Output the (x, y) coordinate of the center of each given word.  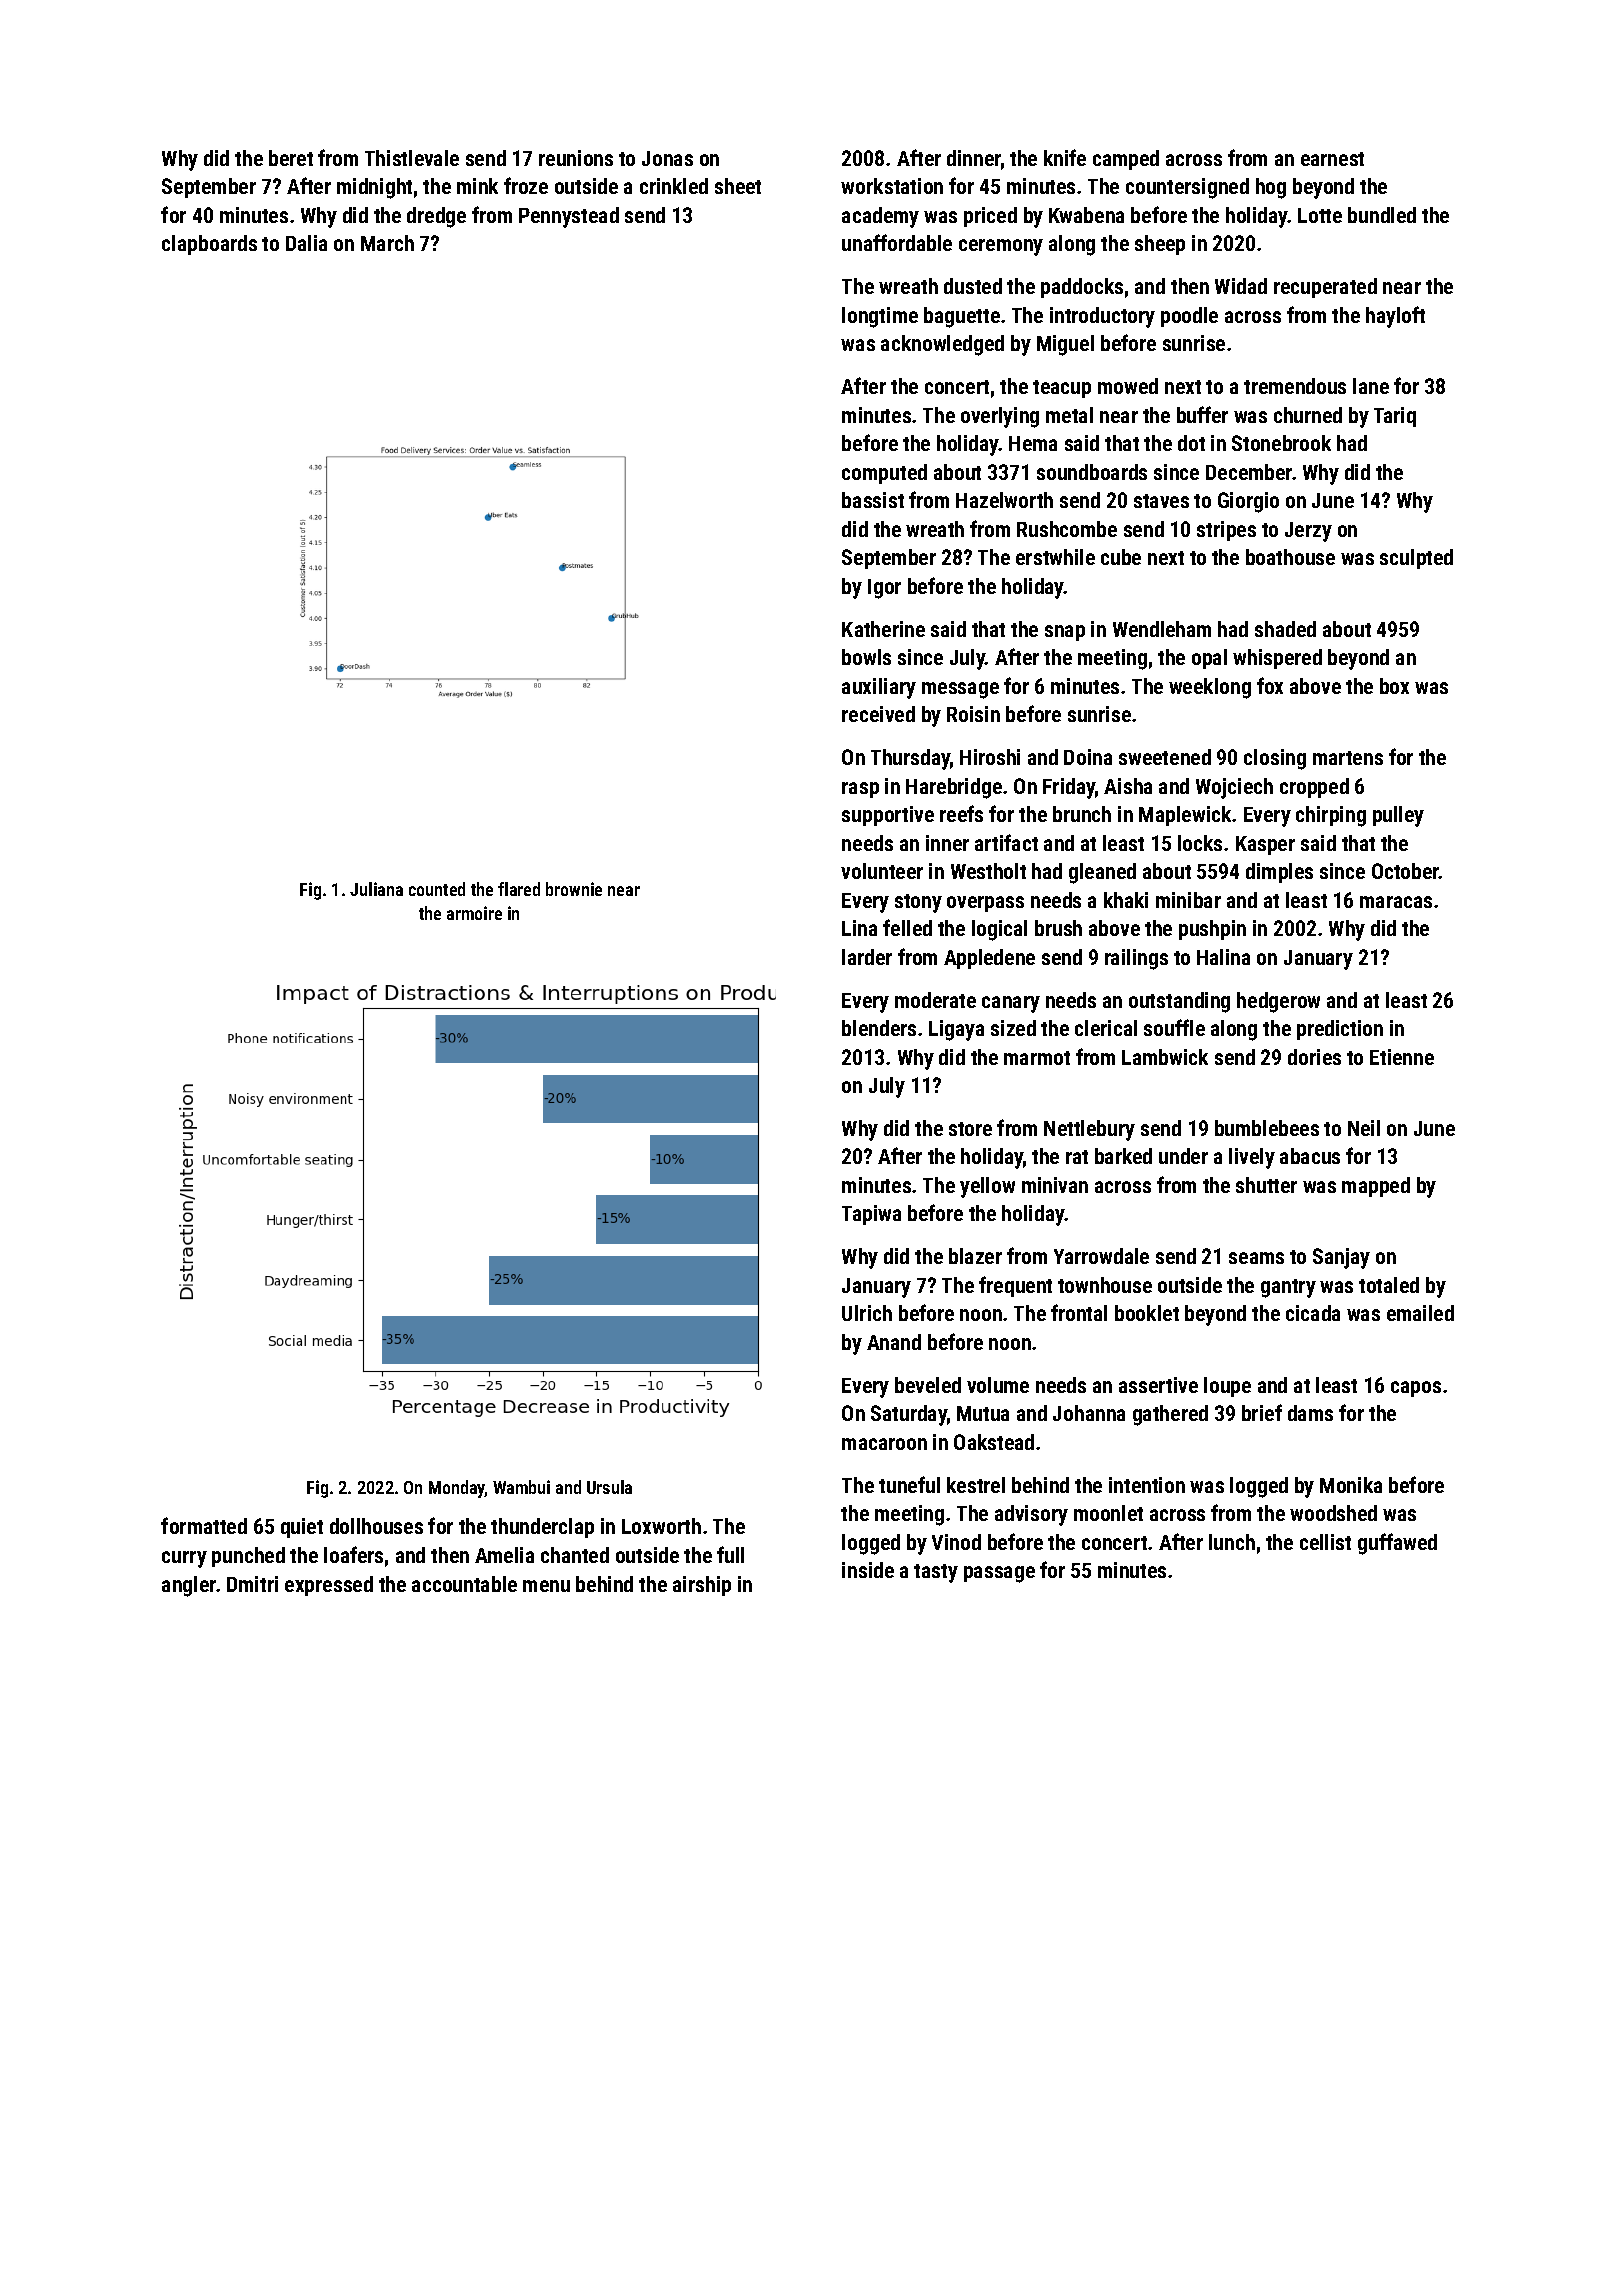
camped (1126, 160)
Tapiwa (871, 1215)
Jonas (667, 158)
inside (868, 1570)
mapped (1376, 1187)
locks (1200, 843)
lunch (1232, 1542)
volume (998, 1385)
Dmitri (252, 1584)
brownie (574, 889)
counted (437, 889)
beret (291, 158)
